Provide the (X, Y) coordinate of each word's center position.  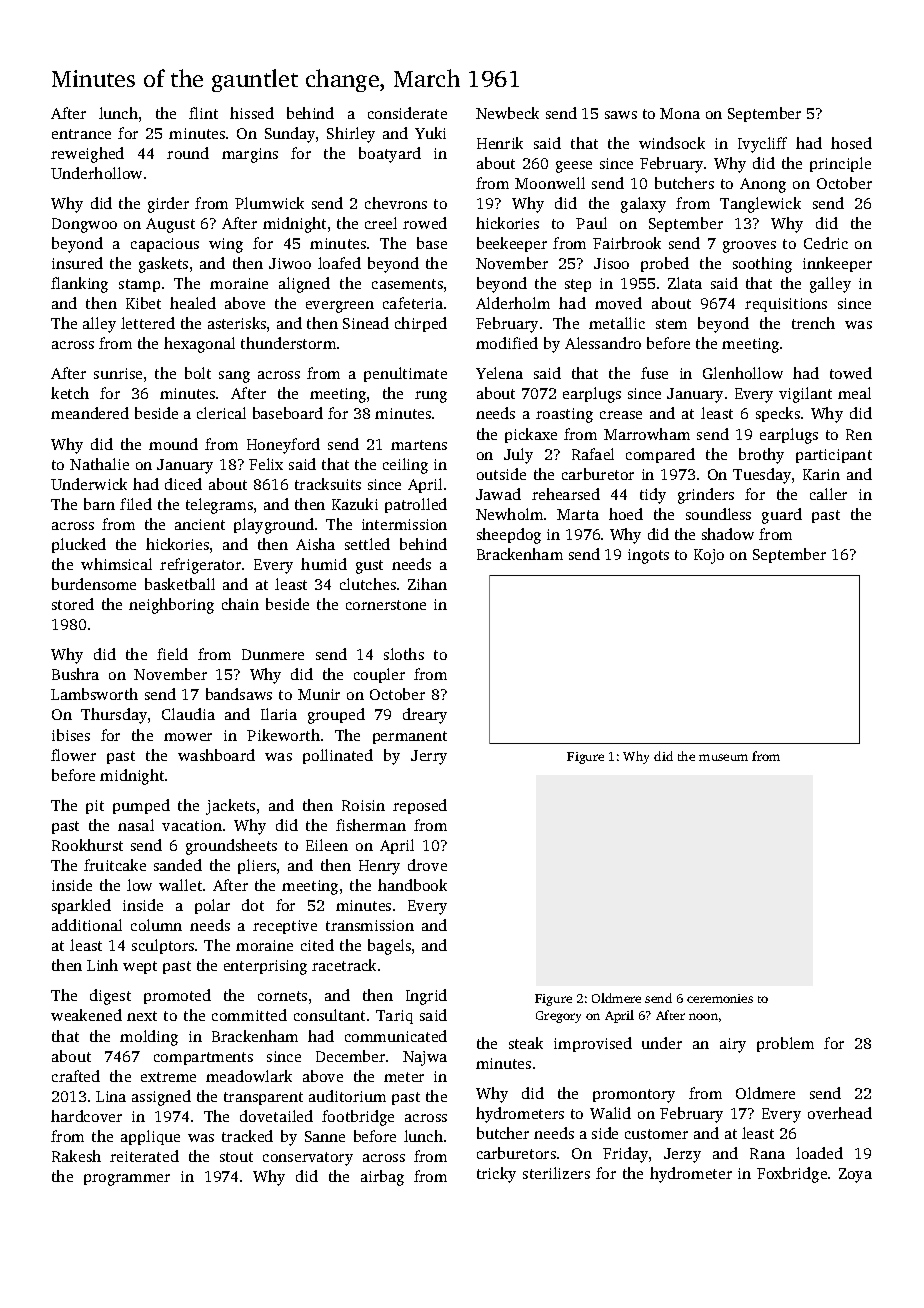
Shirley (351, 135)
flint (203, 113)
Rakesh (76, 1156)
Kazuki (355, 504)
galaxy (643, 205)
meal (854, 393)
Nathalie (99, 464)
